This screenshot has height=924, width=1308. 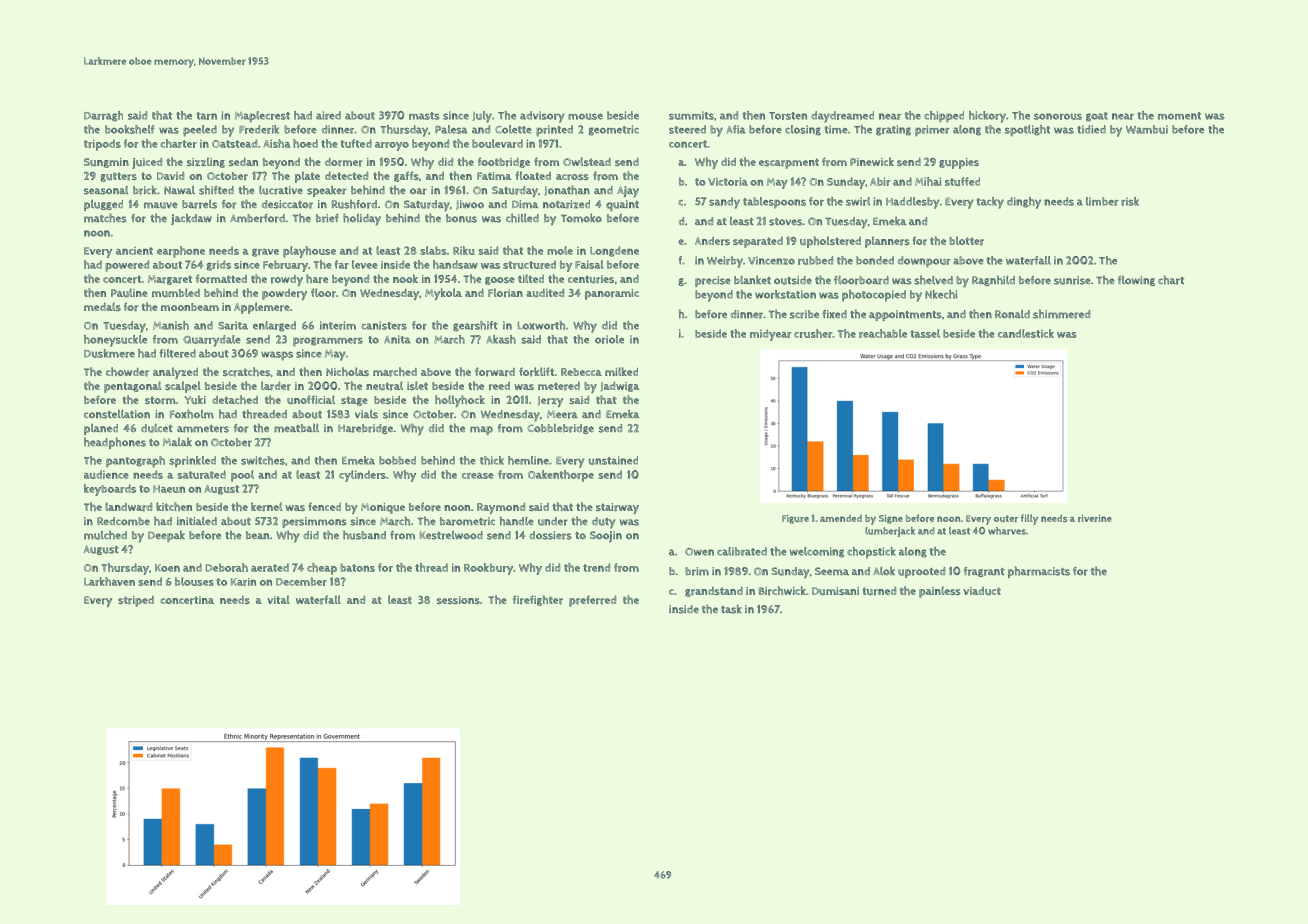 What do you see at coordinates (581, 218) in the screenshot?
I see `Tomoko` at bounding box center [581, 218].
